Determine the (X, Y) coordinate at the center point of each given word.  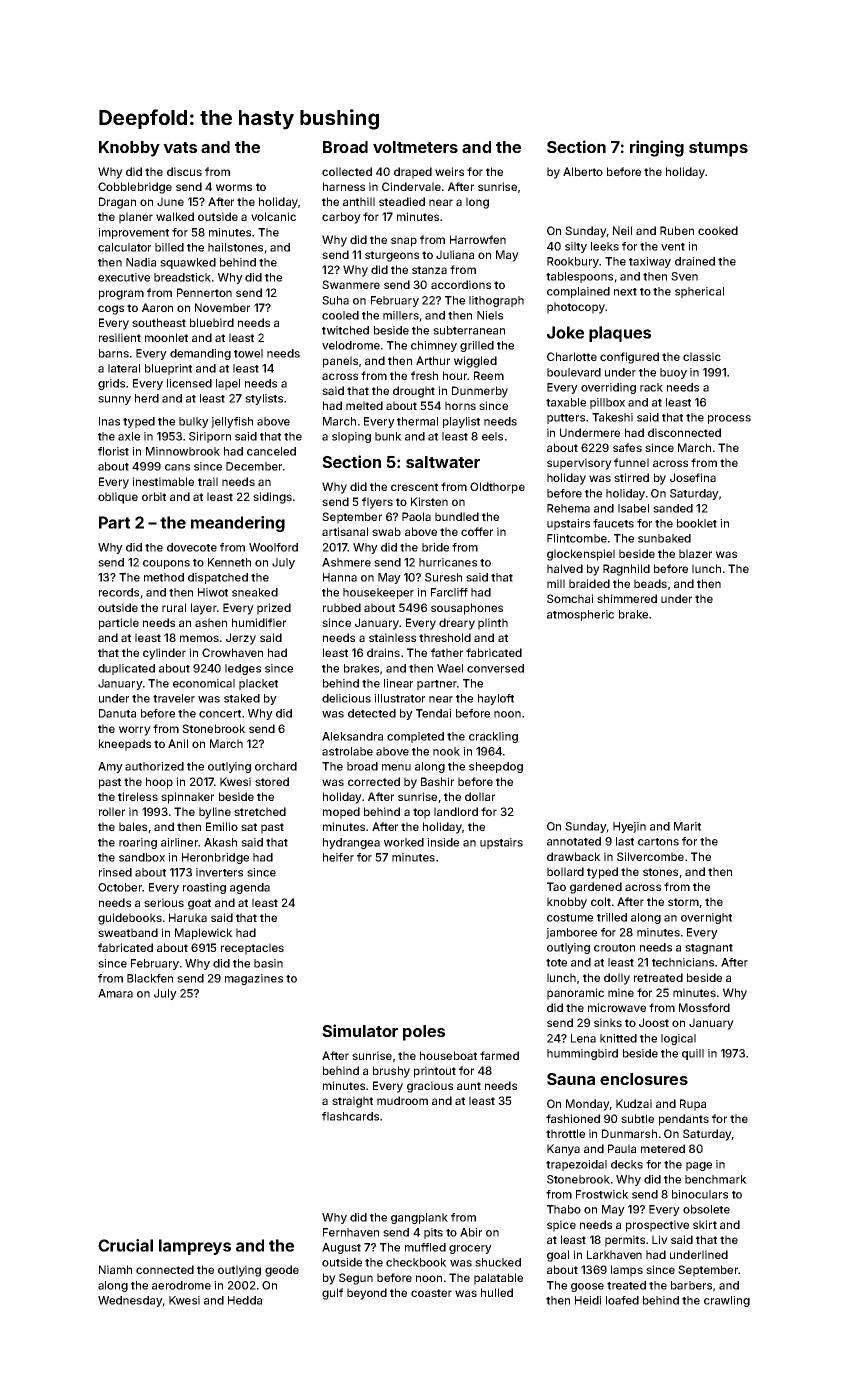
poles (424, 1033)
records (119, 592)
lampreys (195, 1247)
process (729, 419)
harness (344, 186)
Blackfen (150, 978)
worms (234, 187)
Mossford (704, 1007)
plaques (620, 334)
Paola (416, 516)
